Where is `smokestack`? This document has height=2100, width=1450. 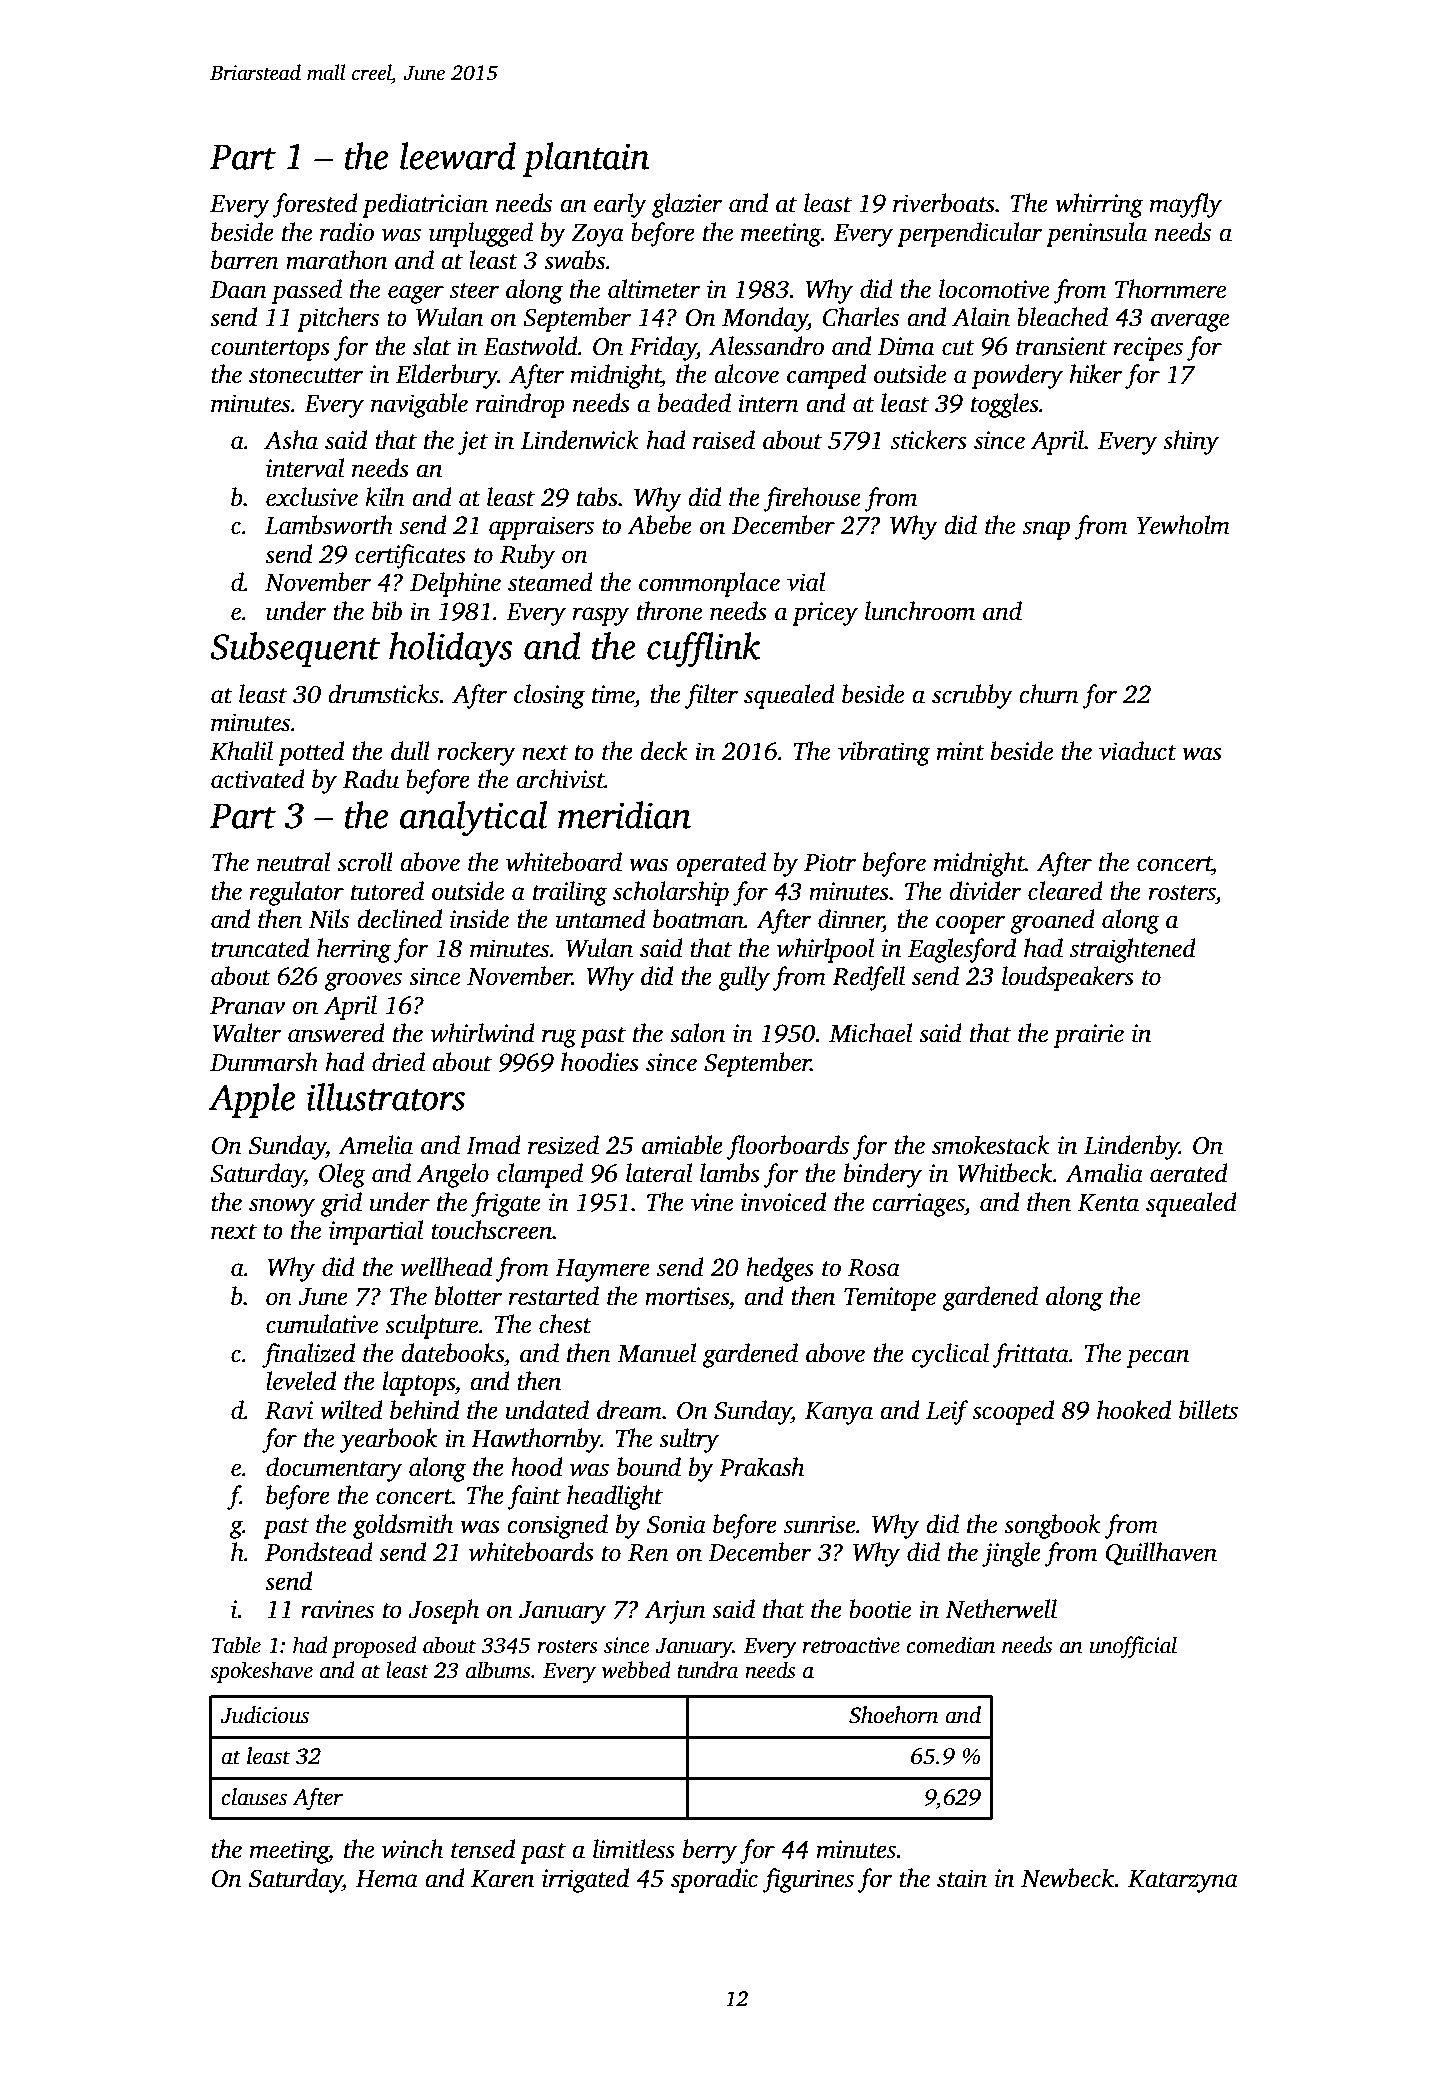 smokestack is located at coordinates (991, 1145).
